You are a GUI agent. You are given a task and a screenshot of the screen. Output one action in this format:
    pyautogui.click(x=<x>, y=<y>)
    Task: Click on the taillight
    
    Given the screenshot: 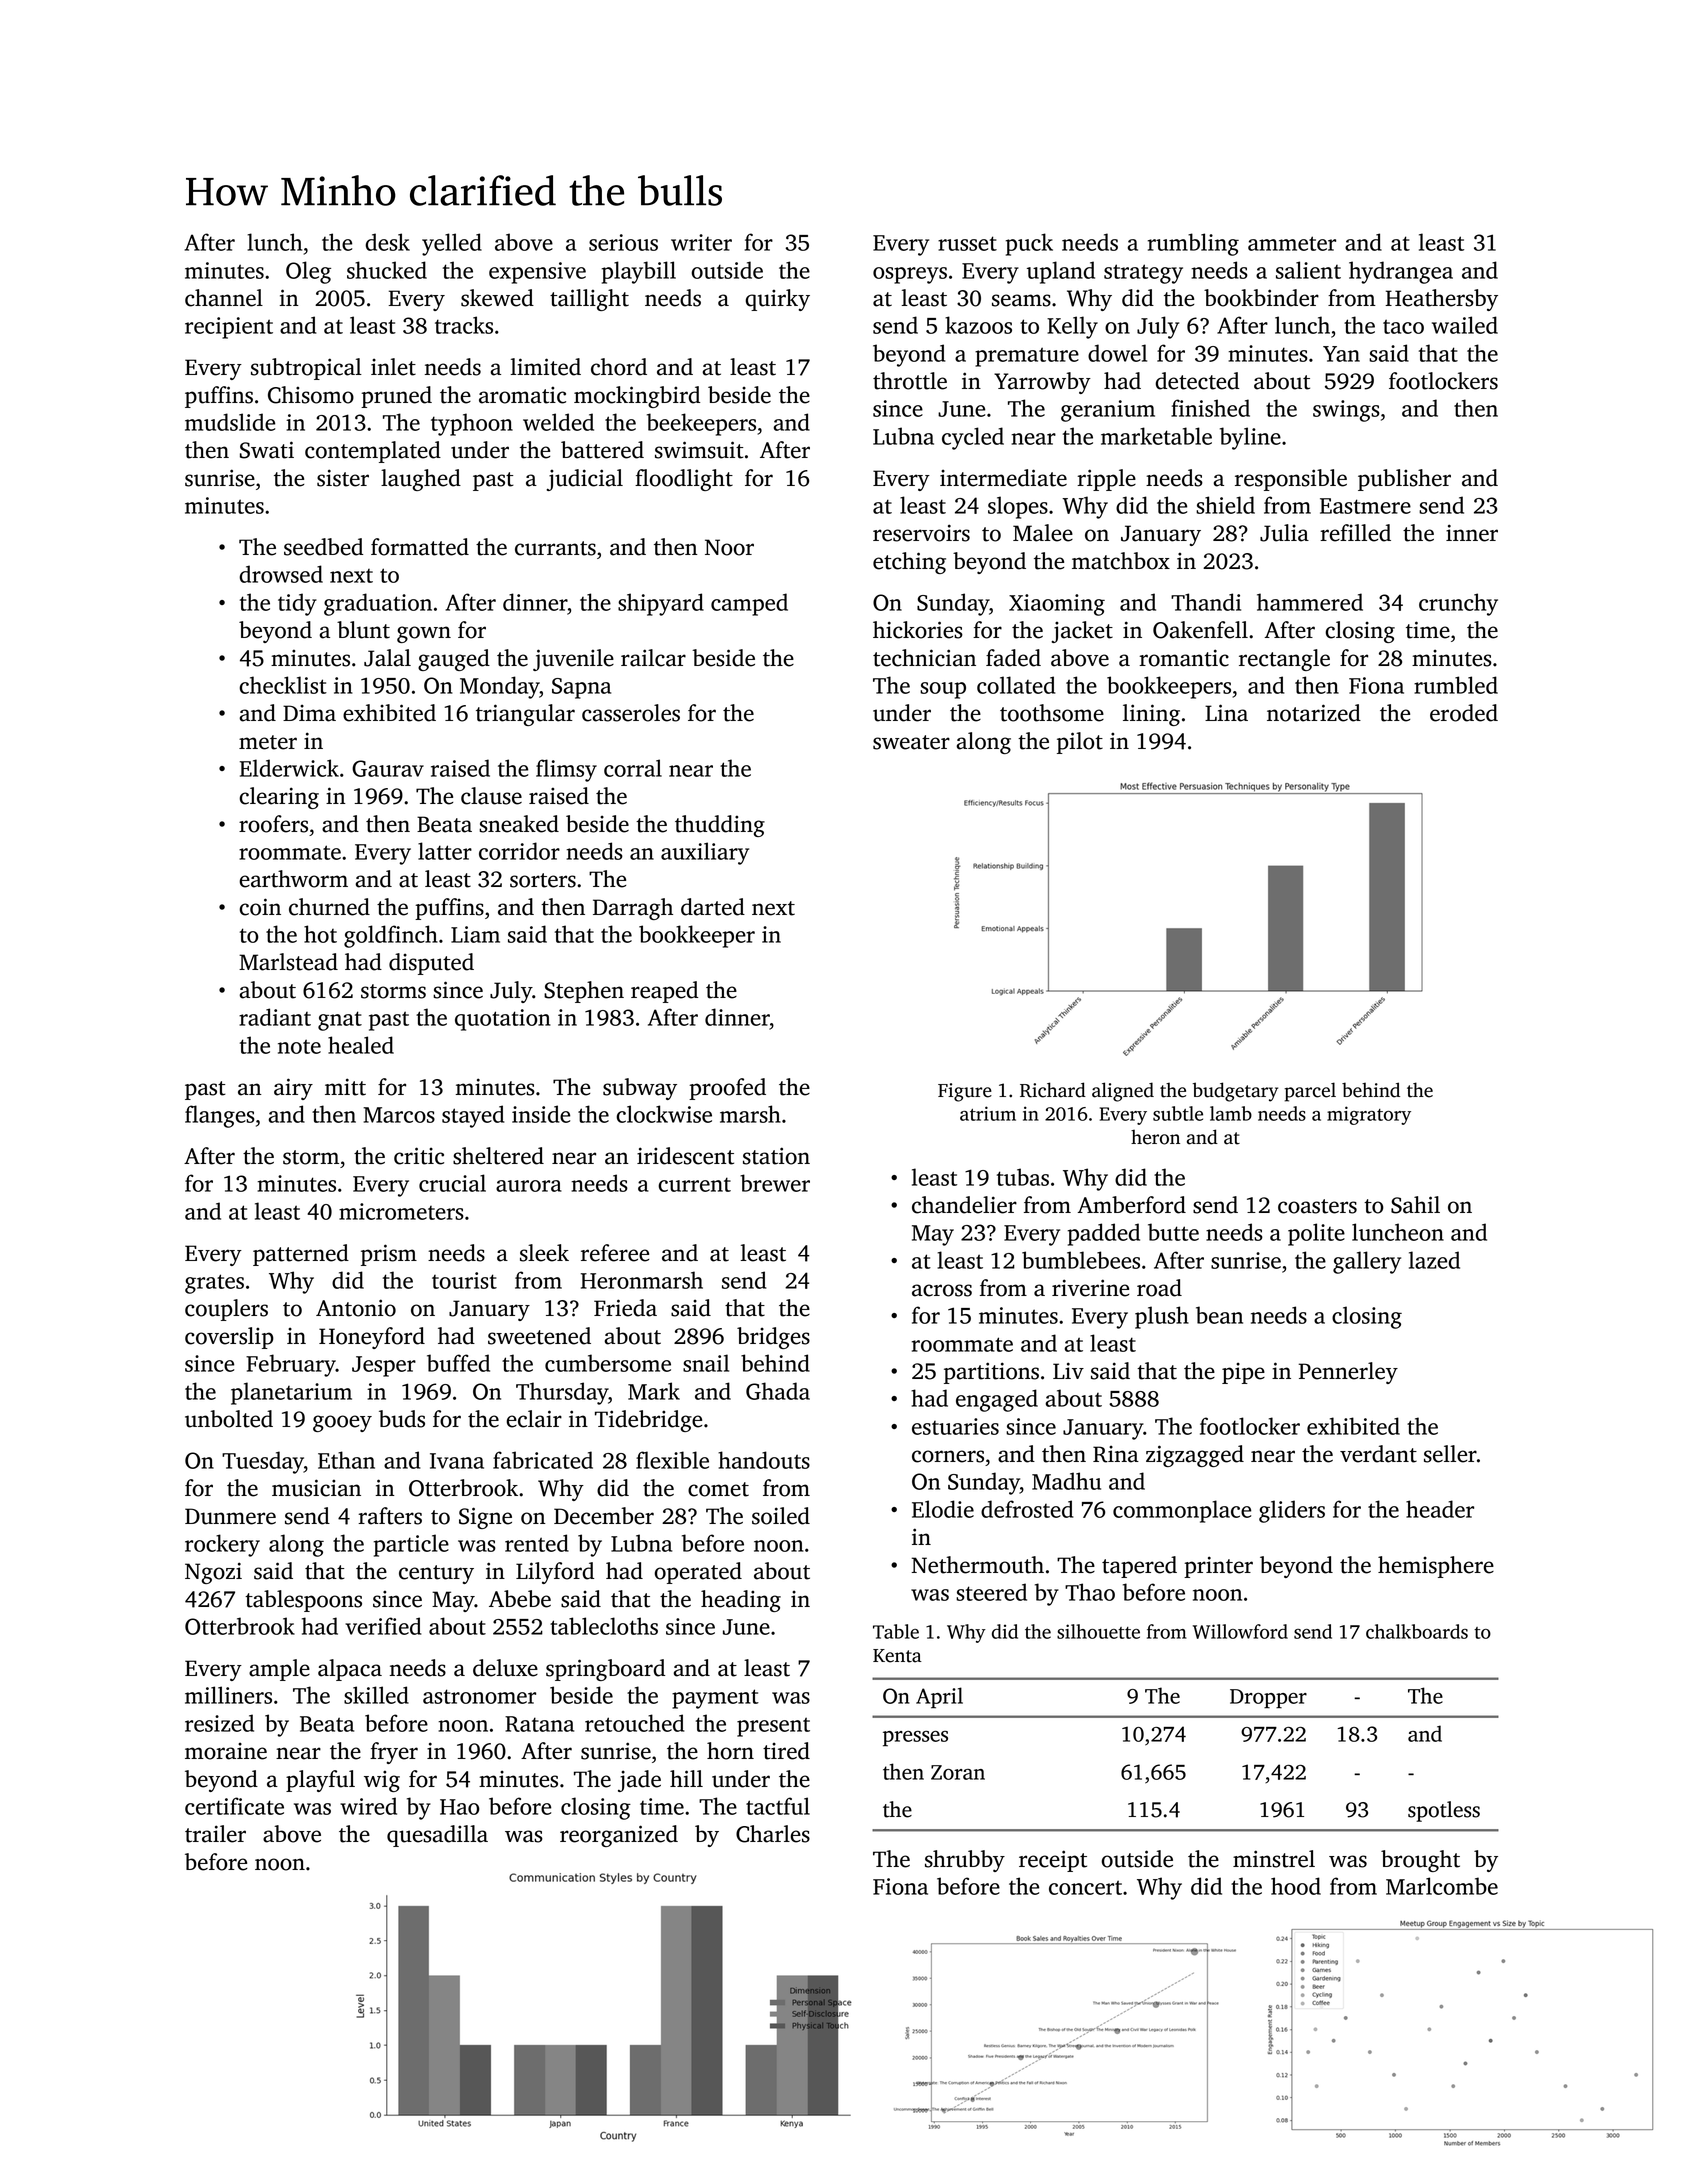 What is the action you would take?
    pyautogui.click(x=589, y=300)
